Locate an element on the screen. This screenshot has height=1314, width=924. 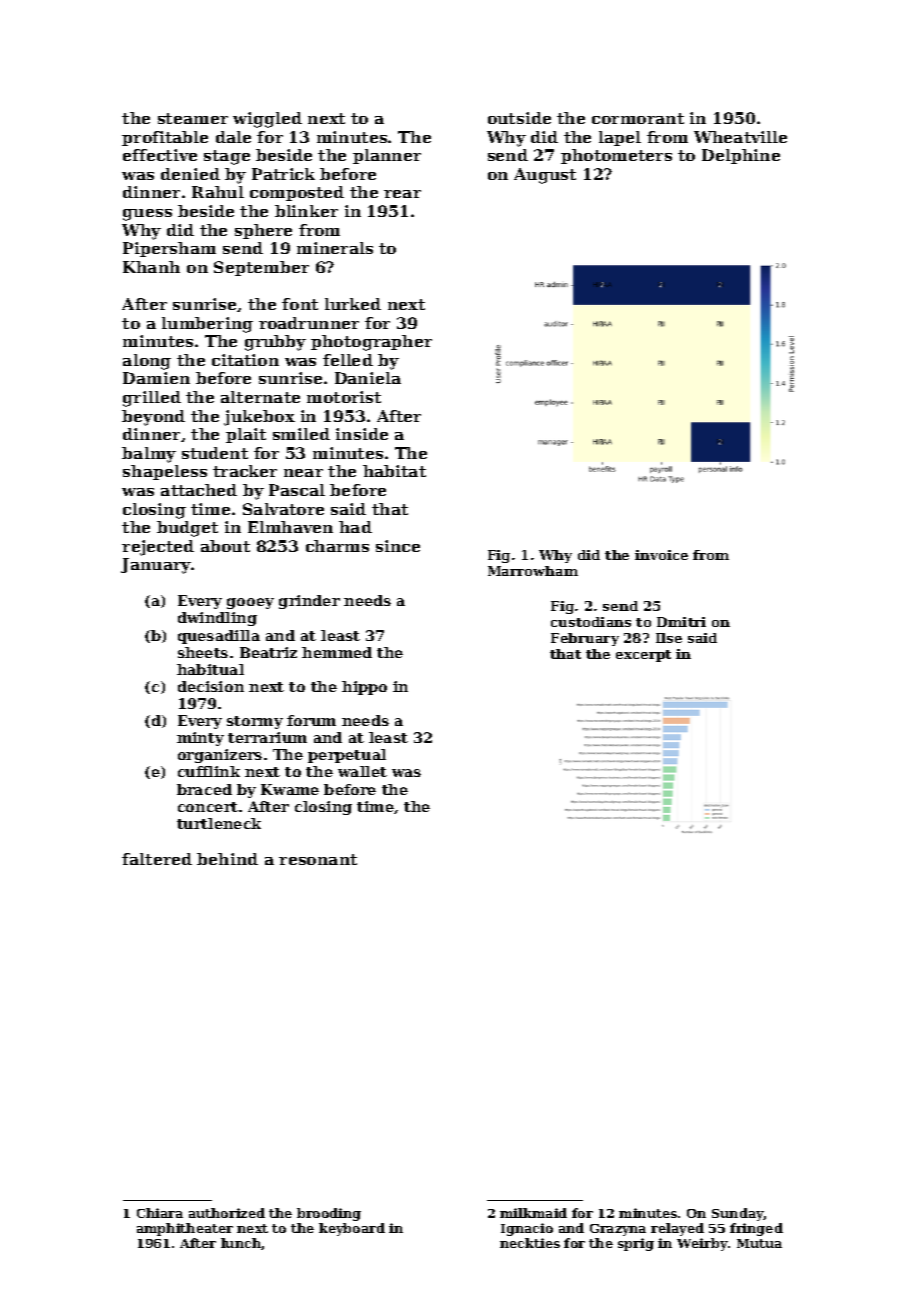
guess is located at coordinates (147, 215).
